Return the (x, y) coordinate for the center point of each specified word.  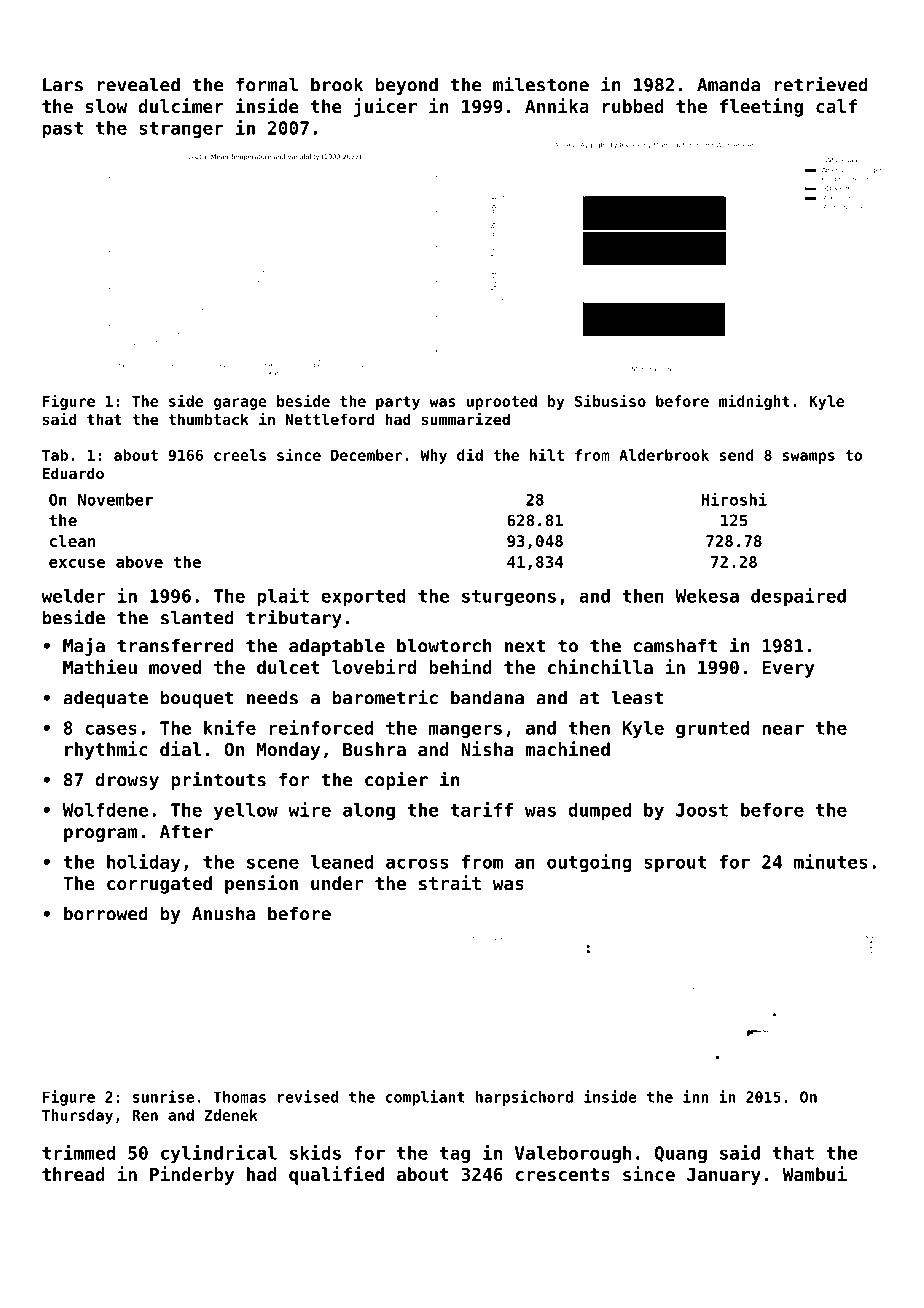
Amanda (728, 84)
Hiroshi (734, 499)
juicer (385, 107)
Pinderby (192, 1175)
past (63, 130)
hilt (547, 454)
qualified (336, 1175)
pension (261, 884)
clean (72, 541)
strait (450, 882)
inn (695, 1096)
